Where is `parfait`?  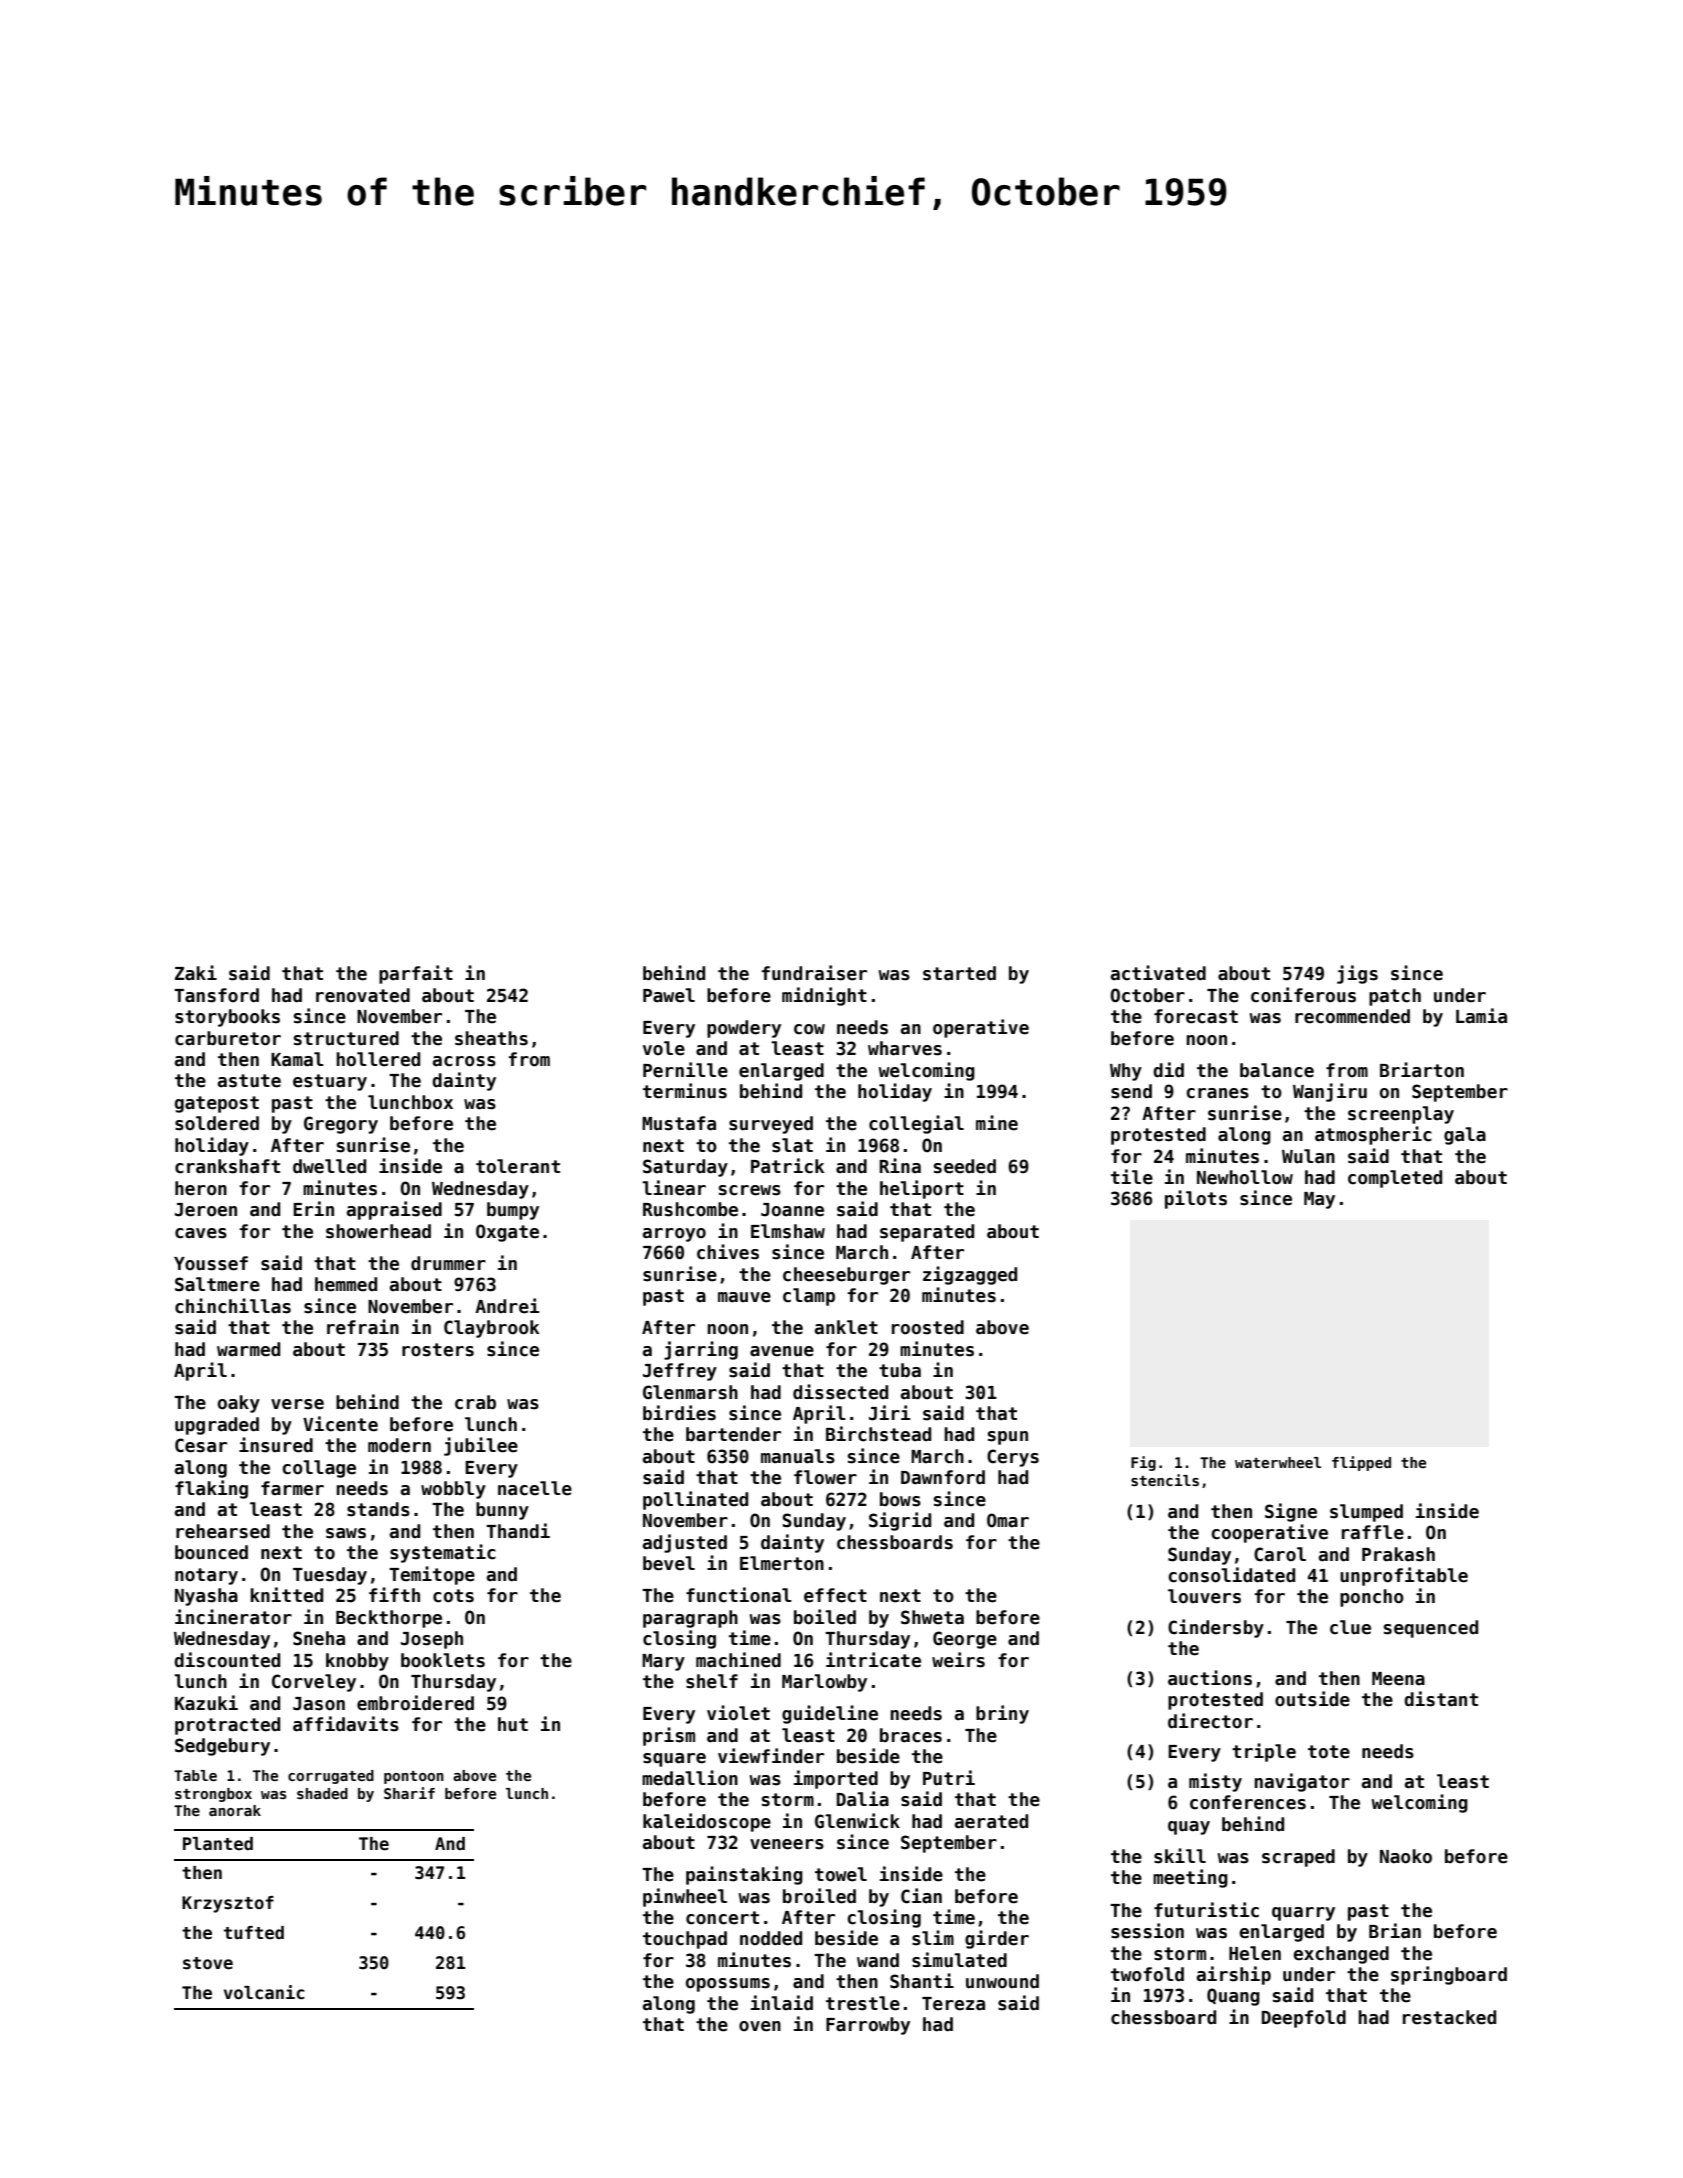 parfait is located at coordinates (416, 974).
